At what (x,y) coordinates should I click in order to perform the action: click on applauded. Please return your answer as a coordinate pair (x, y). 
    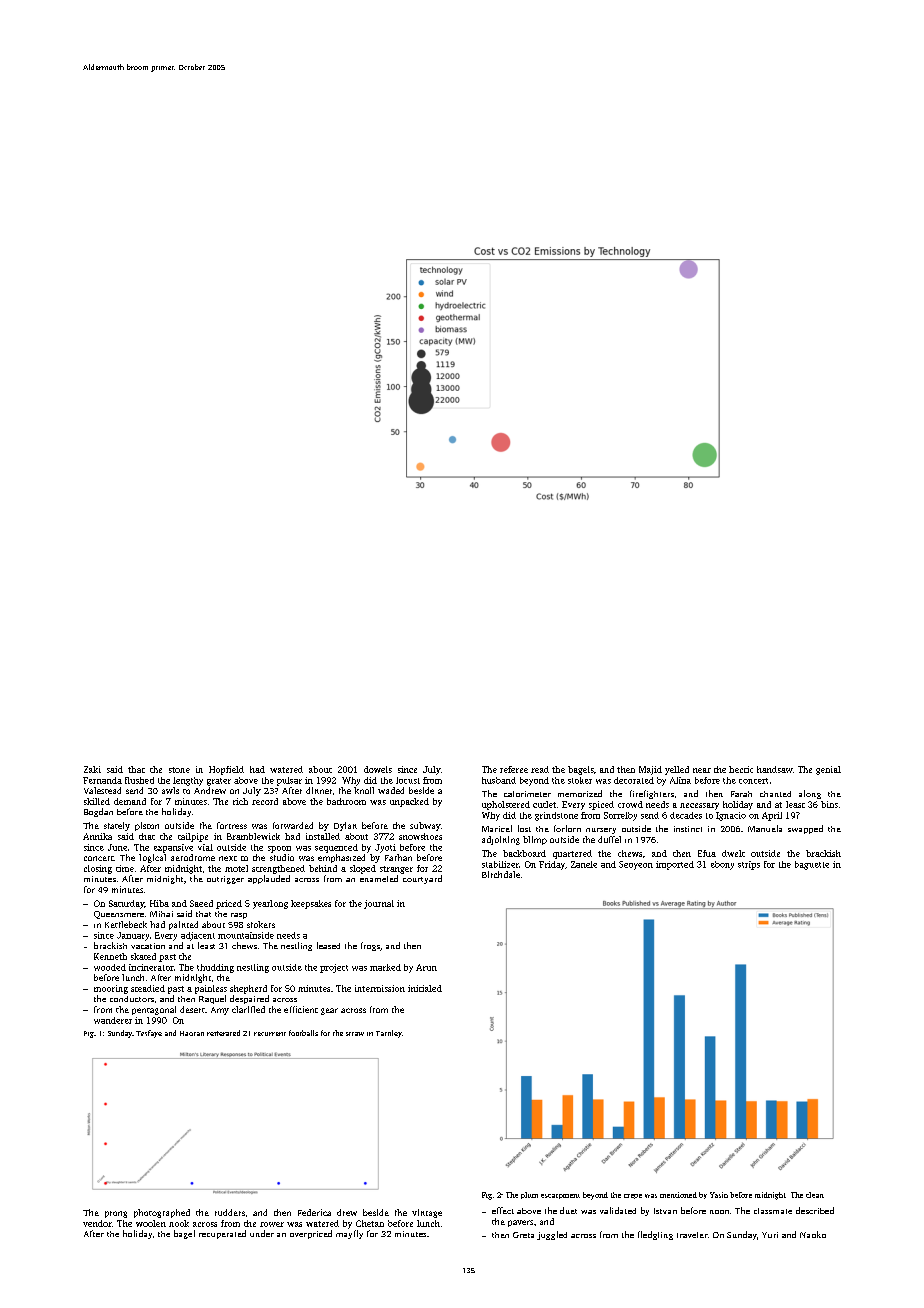
    Looking at the image, I should click on (269, 879).
